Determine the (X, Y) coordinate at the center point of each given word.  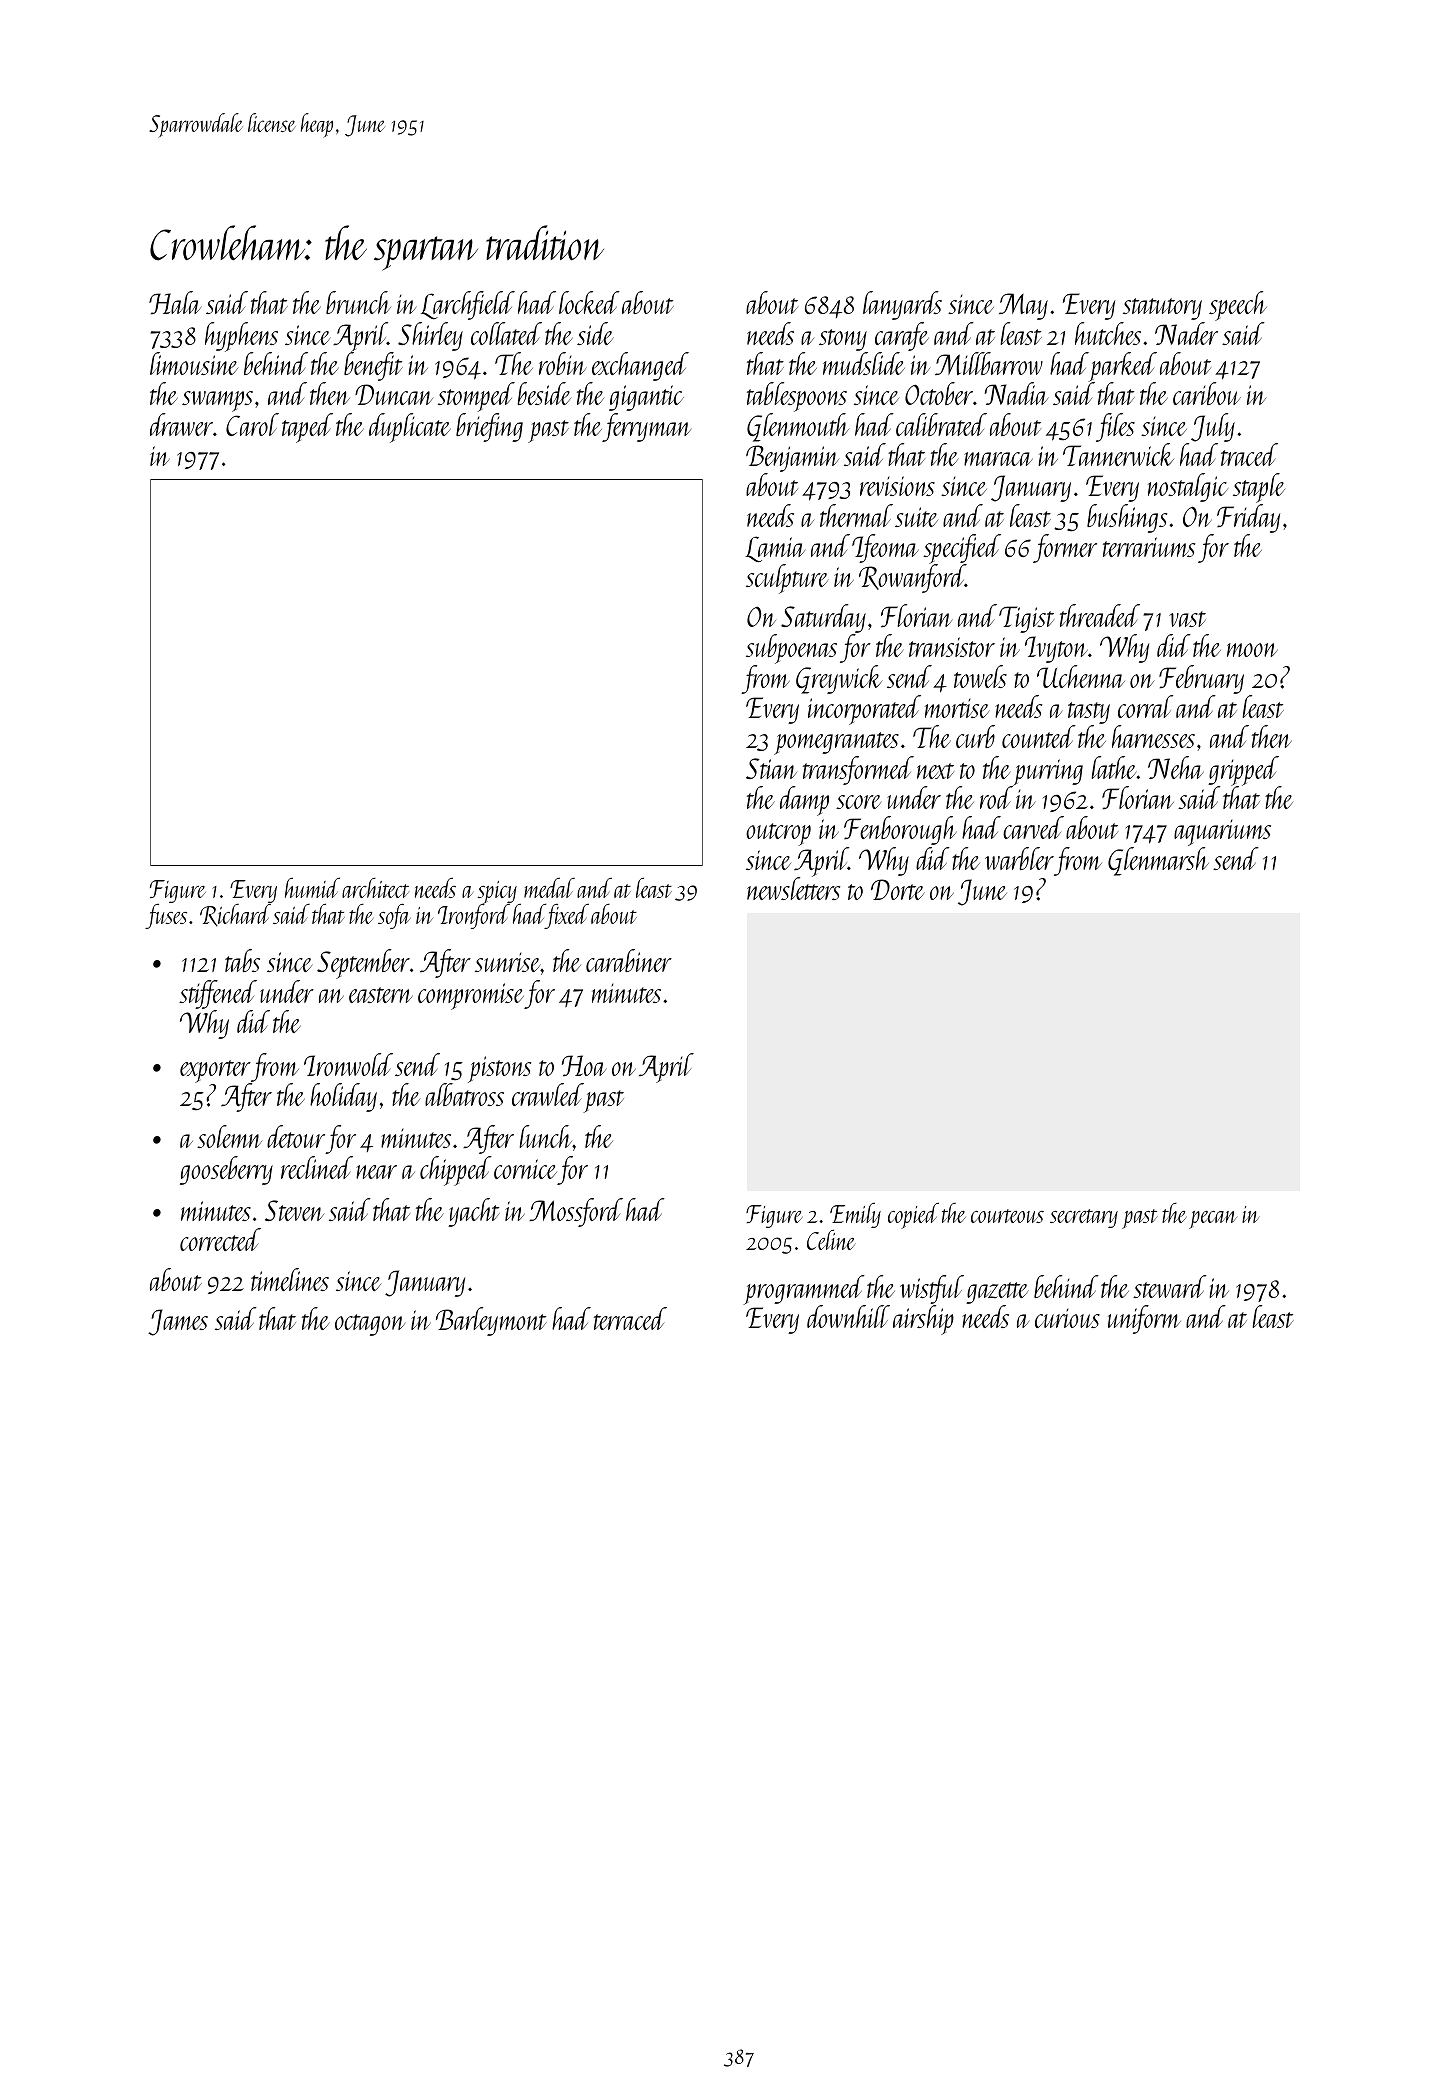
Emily (855, 1215)
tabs (242, 960)
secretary (1084, 1218)
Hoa (584, 1065)
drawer (181, 424)
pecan (1213, 1220)
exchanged (640, 366)
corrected (220, 1239)
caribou (1207, 393)
